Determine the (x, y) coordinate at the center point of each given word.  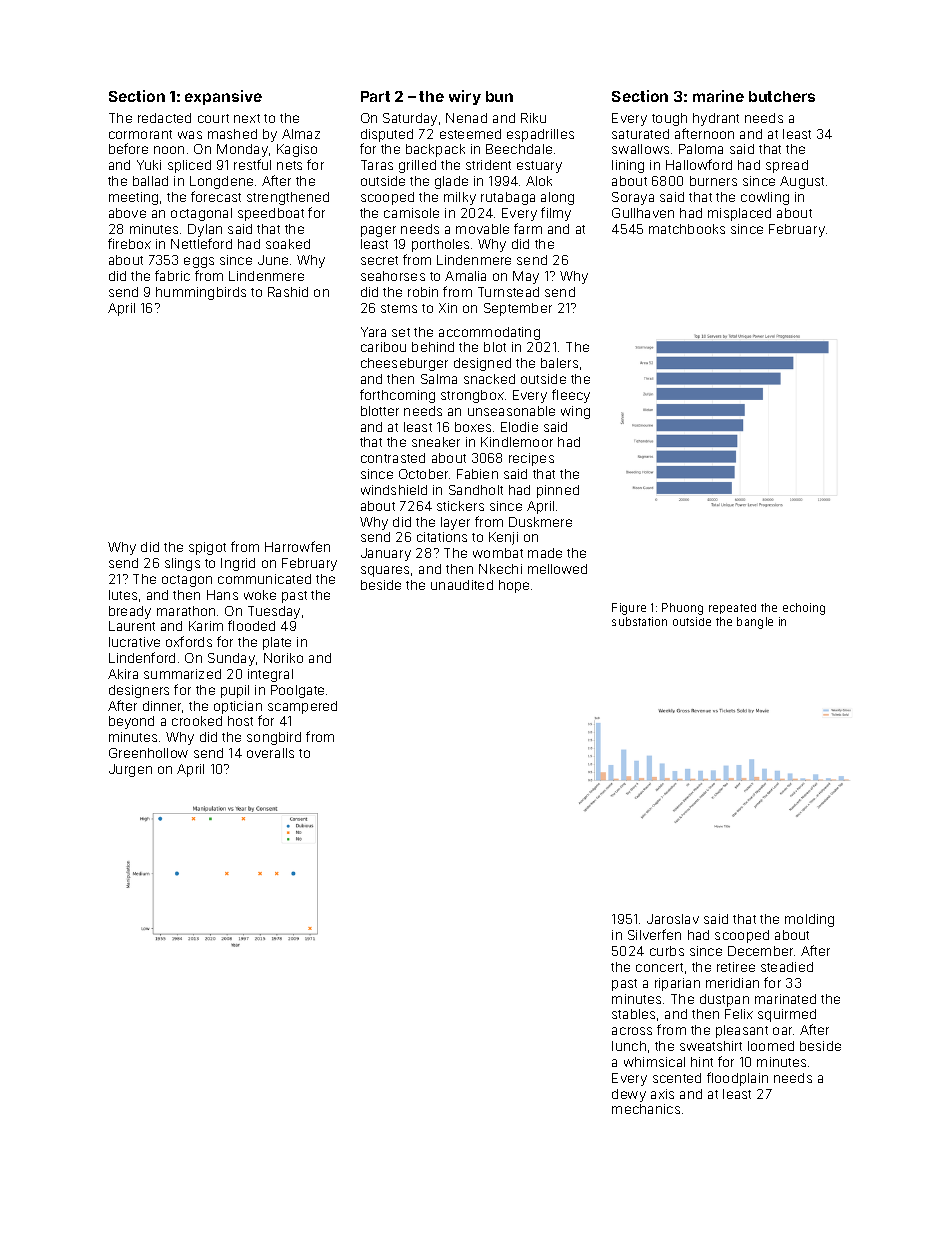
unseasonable (511, 411)
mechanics (646, 1109)
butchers (782, 96)
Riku (533, 118)
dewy (629, 1095)
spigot (207, 548)
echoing (804, 609)
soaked (288, 244)
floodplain (737, 1079)
